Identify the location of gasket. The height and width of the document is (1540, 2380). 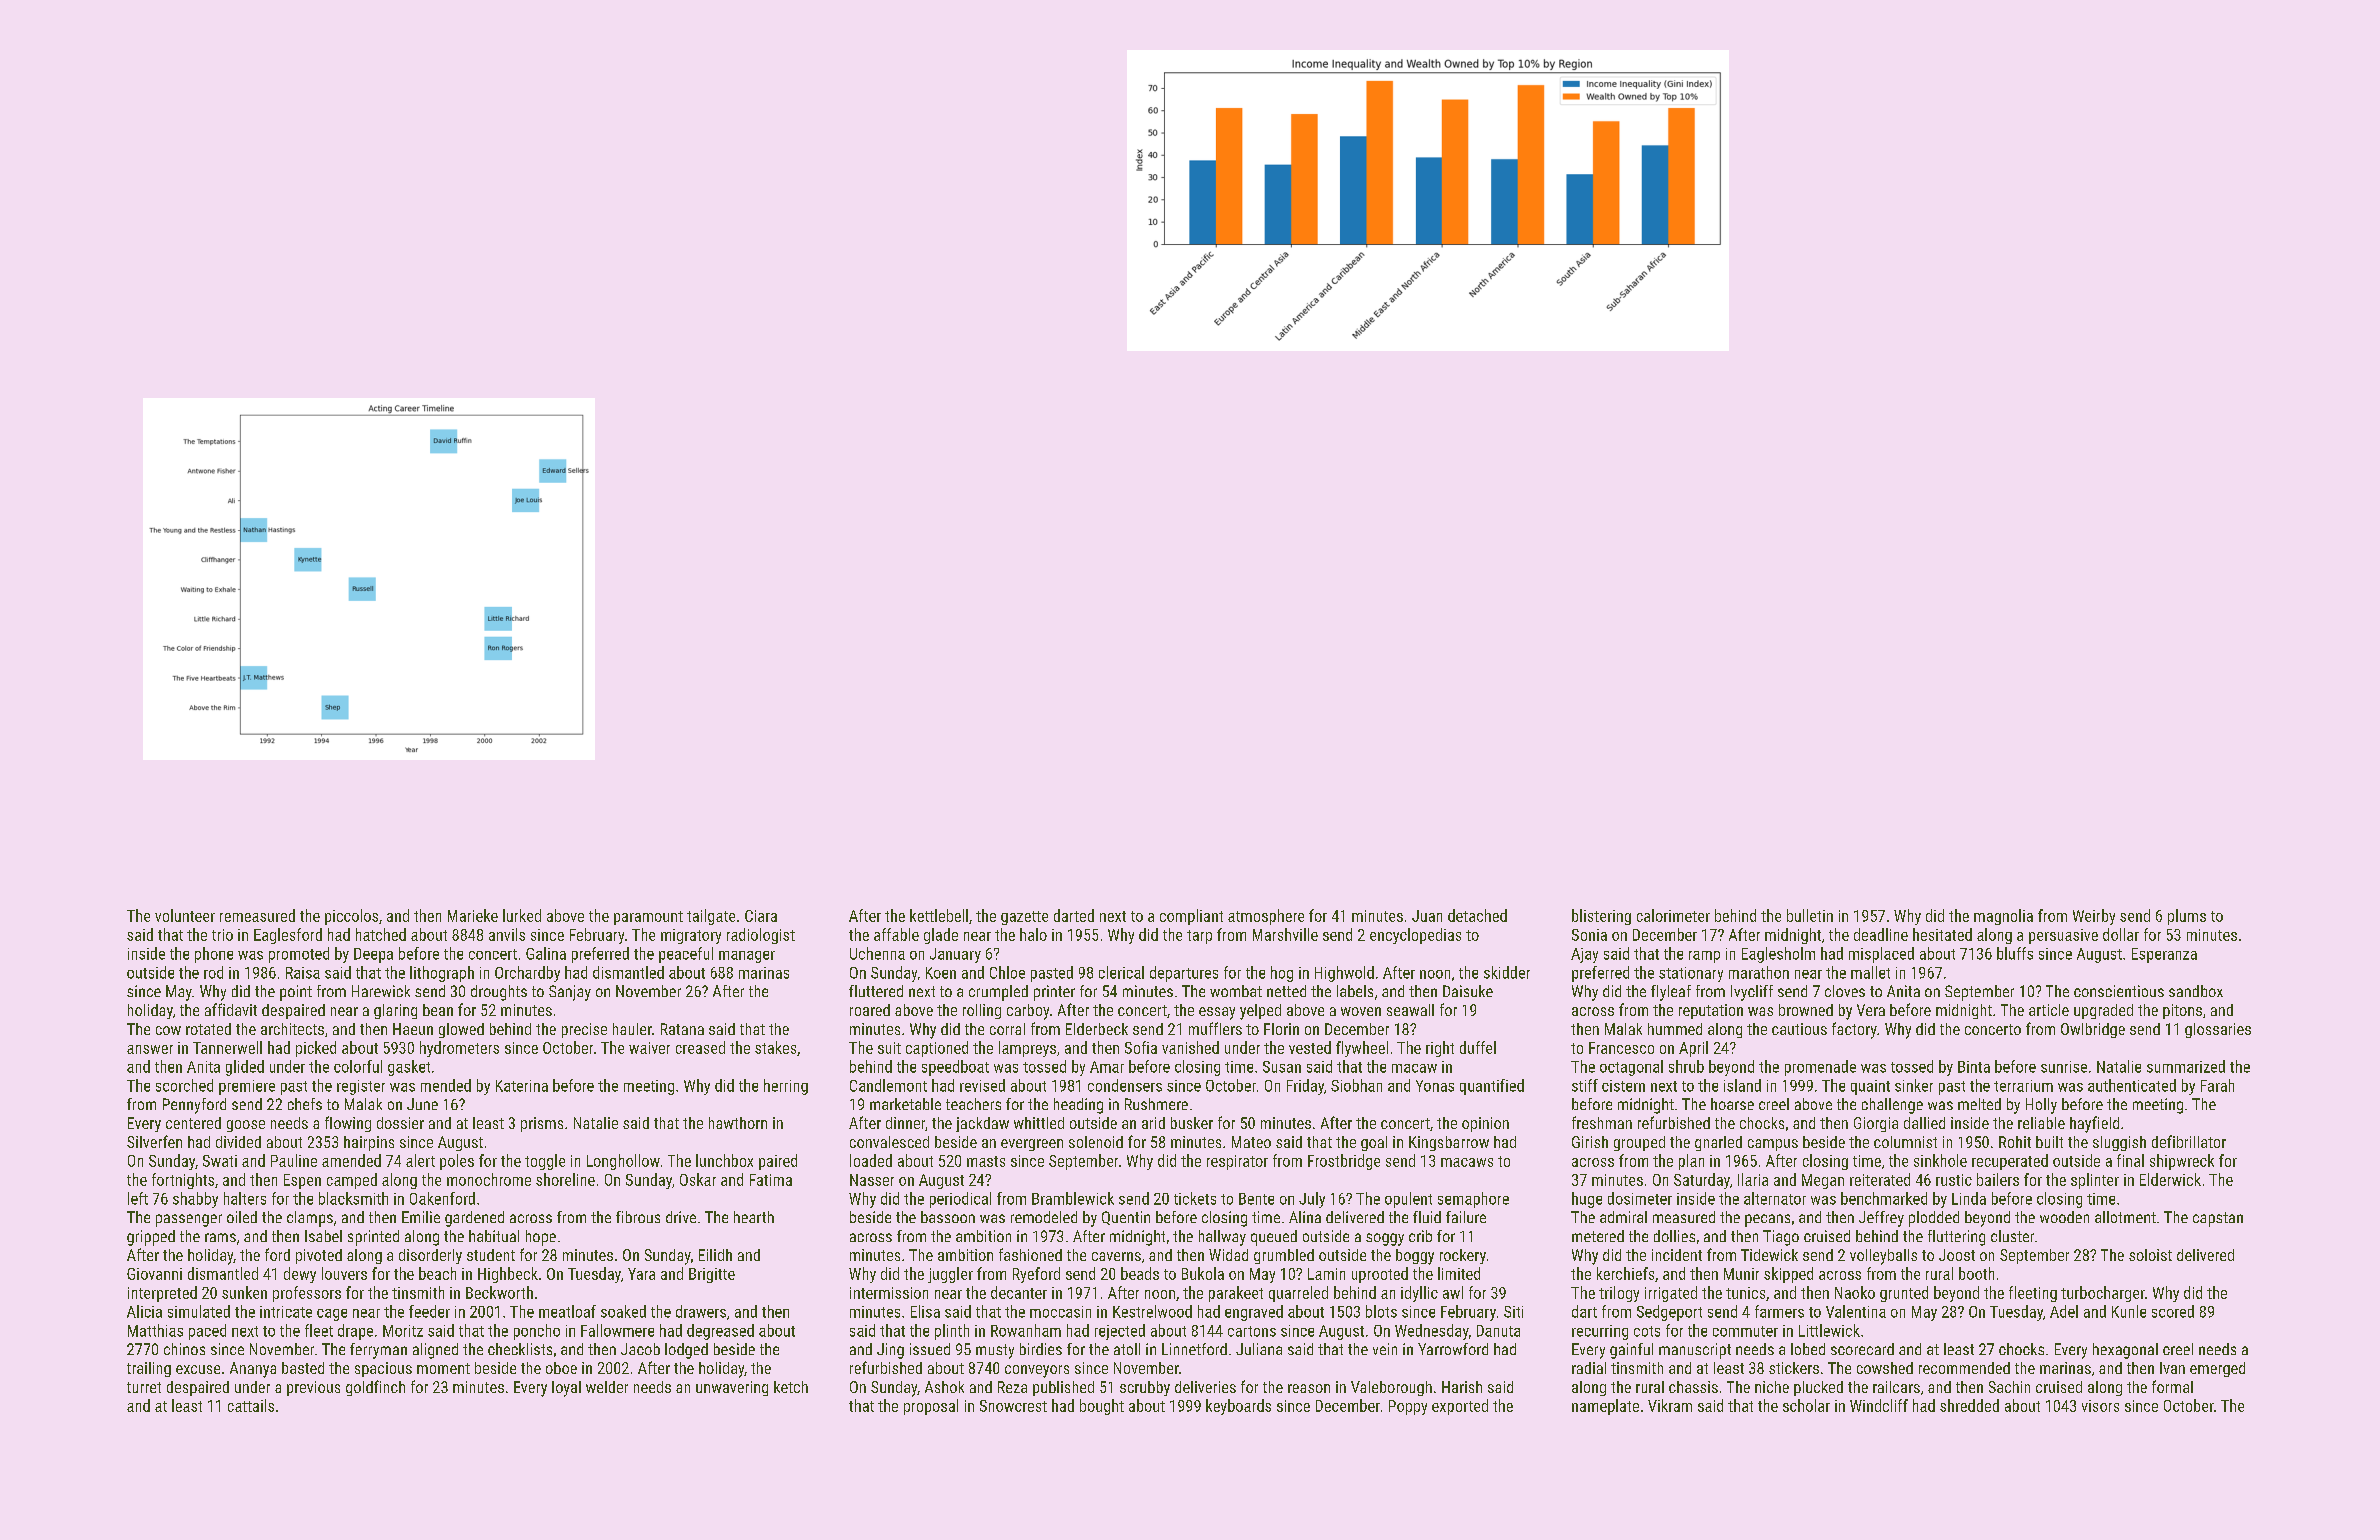
(409, 1068).
